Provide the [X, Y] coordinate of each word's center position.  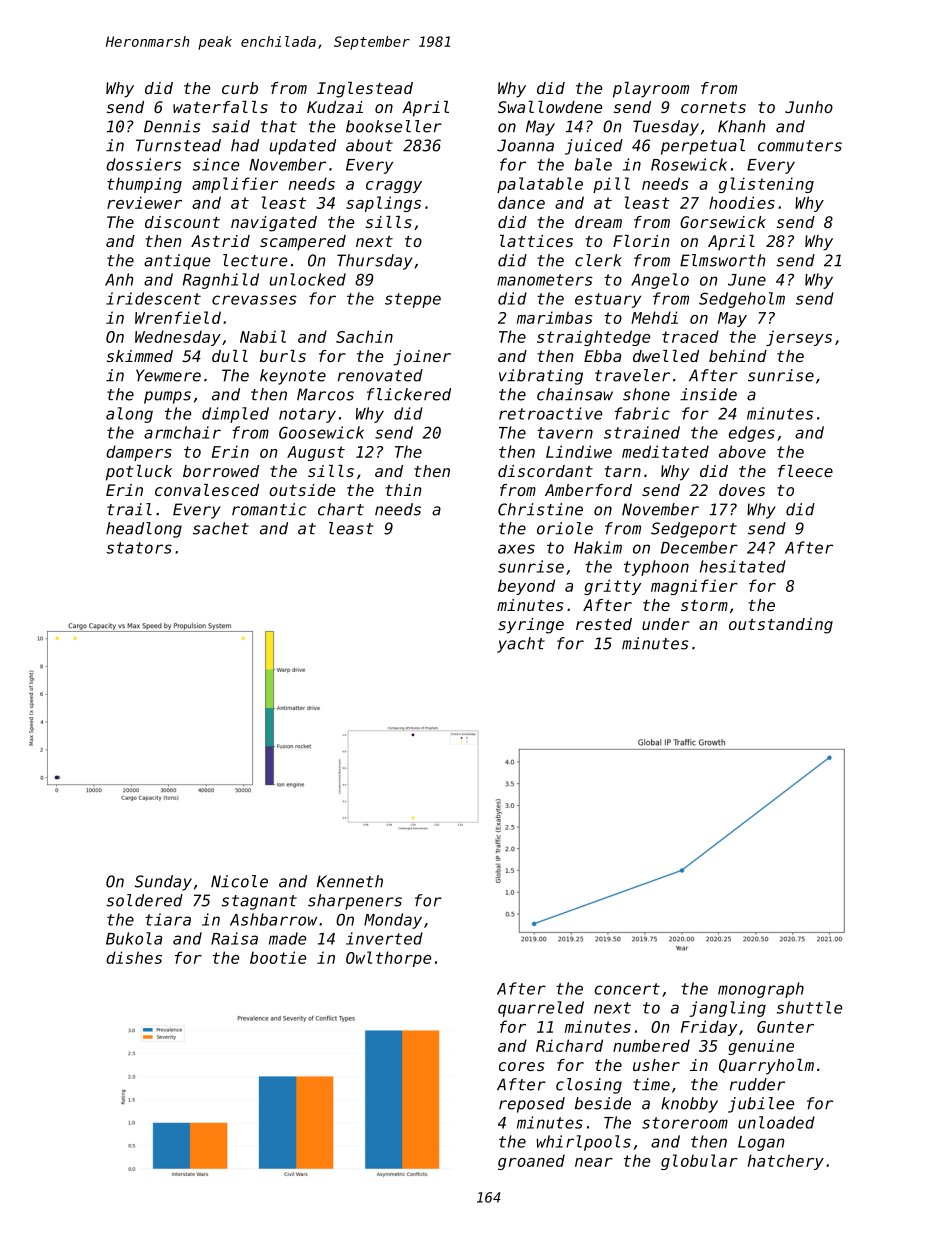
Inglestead [365, 90]
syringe [531, 626]
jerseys [799, 338]
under [666, 624]
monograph [761, 990]
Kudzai [335, 107]
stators [139, 548]
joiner [422, 358]
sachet [221, 528]
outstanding [781, 626]
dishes [134, 957]
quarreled [541, 1009]
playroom [651, 90]
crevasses [254, 300]
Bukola [134, 938]
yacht [521, 645]
